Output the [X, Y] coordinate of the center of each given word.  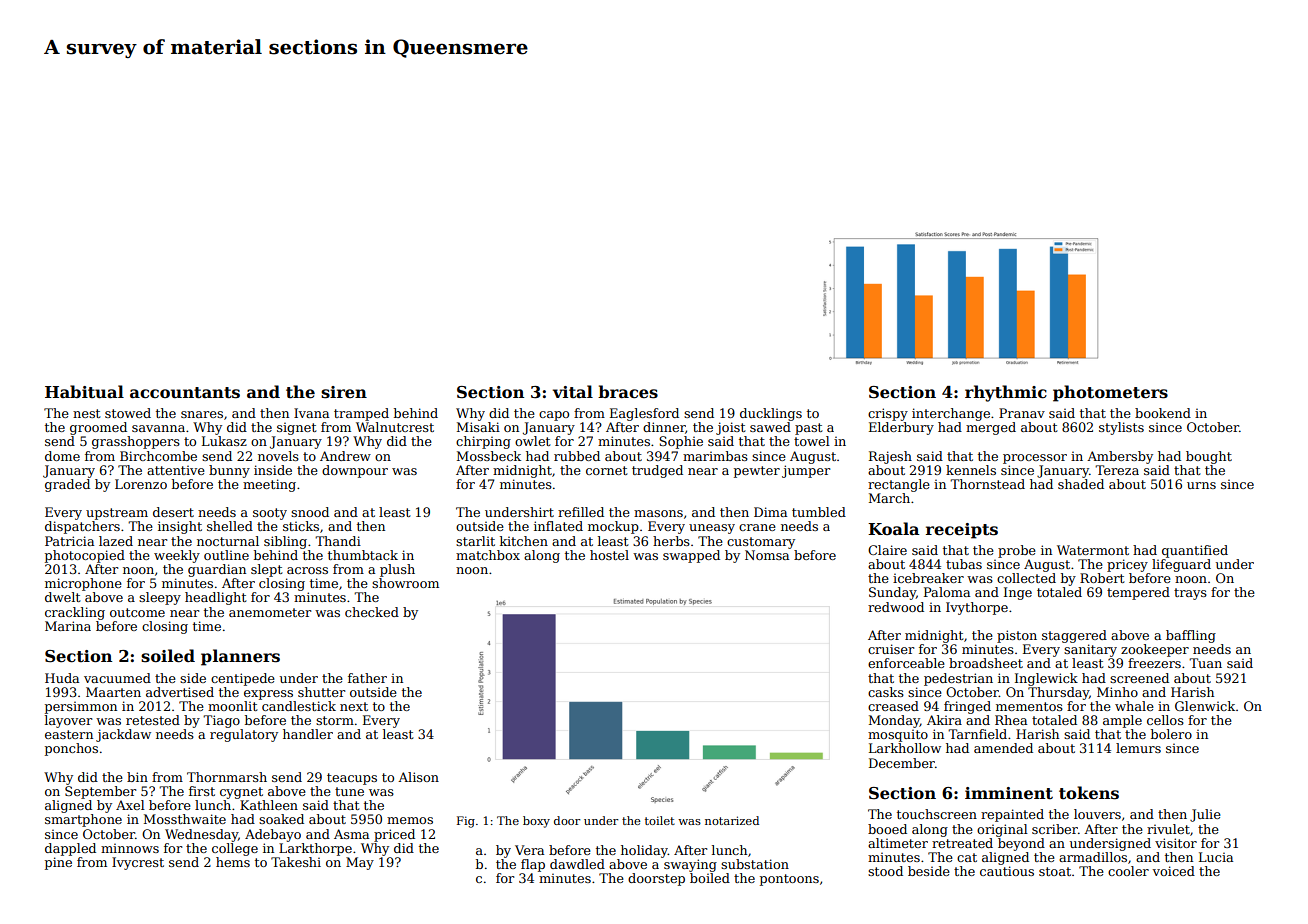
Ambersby [1120, 457]
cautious [1007, 871]
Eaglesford [644, 414]
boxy [536, 822]
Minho [1117, 692]
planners [240, 657]
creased [893, 706]
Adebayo [273, 835]
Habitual [84, 392]
